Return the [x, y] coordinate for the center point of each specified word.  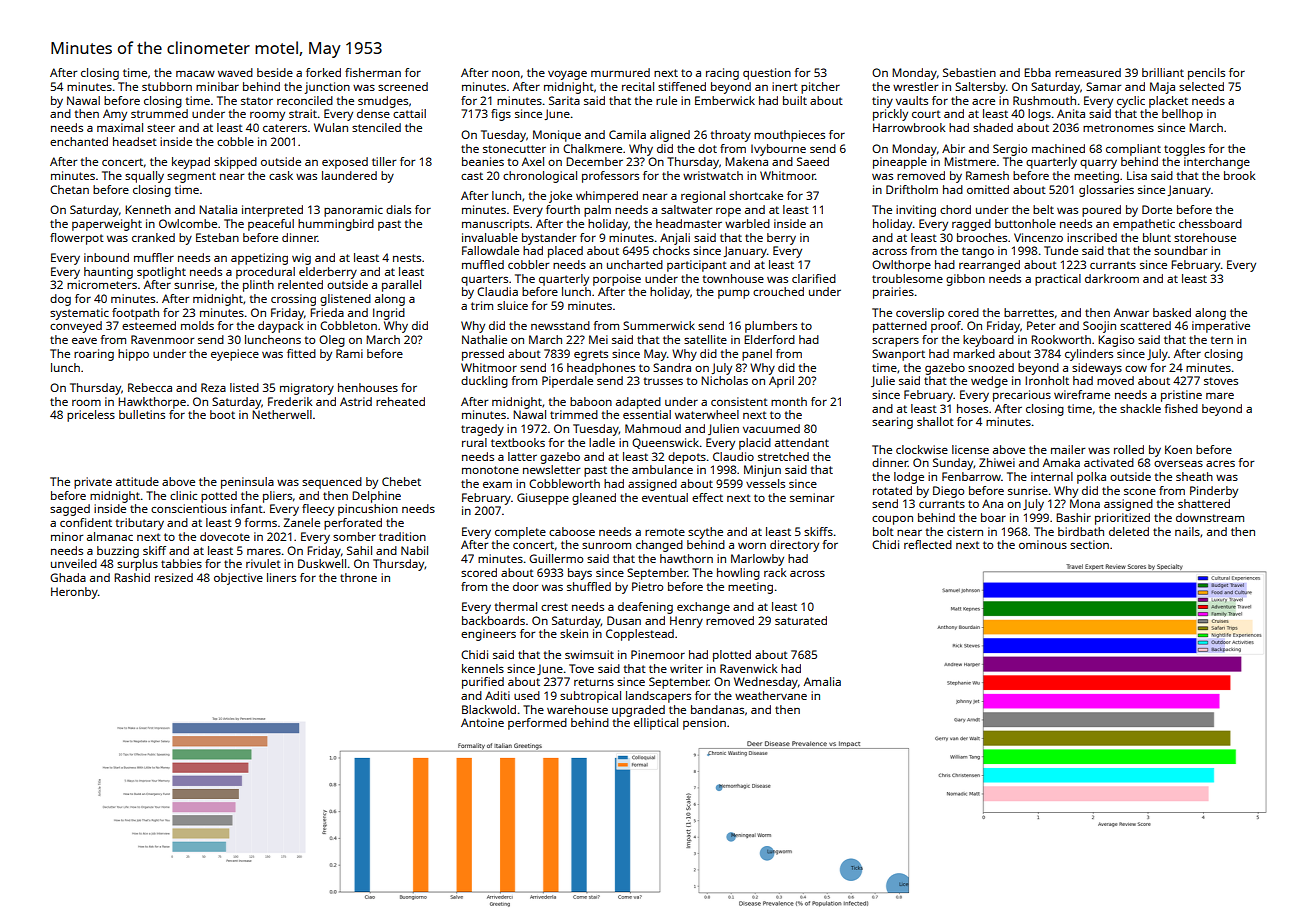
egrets [591, 355]
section [1089, 544]
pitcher [820, 88]
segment [191, 177]
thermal [515, 606]
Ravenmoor [162, 339]
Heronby [74, 593]
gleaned [594, 499]
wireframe [1082, 394]
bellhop [1182, 115]
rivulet [263, 563]
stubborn [167, 86]
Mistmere [970, 161]
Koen [1178, 449]
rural [474, 442]
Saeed [813, 161]
